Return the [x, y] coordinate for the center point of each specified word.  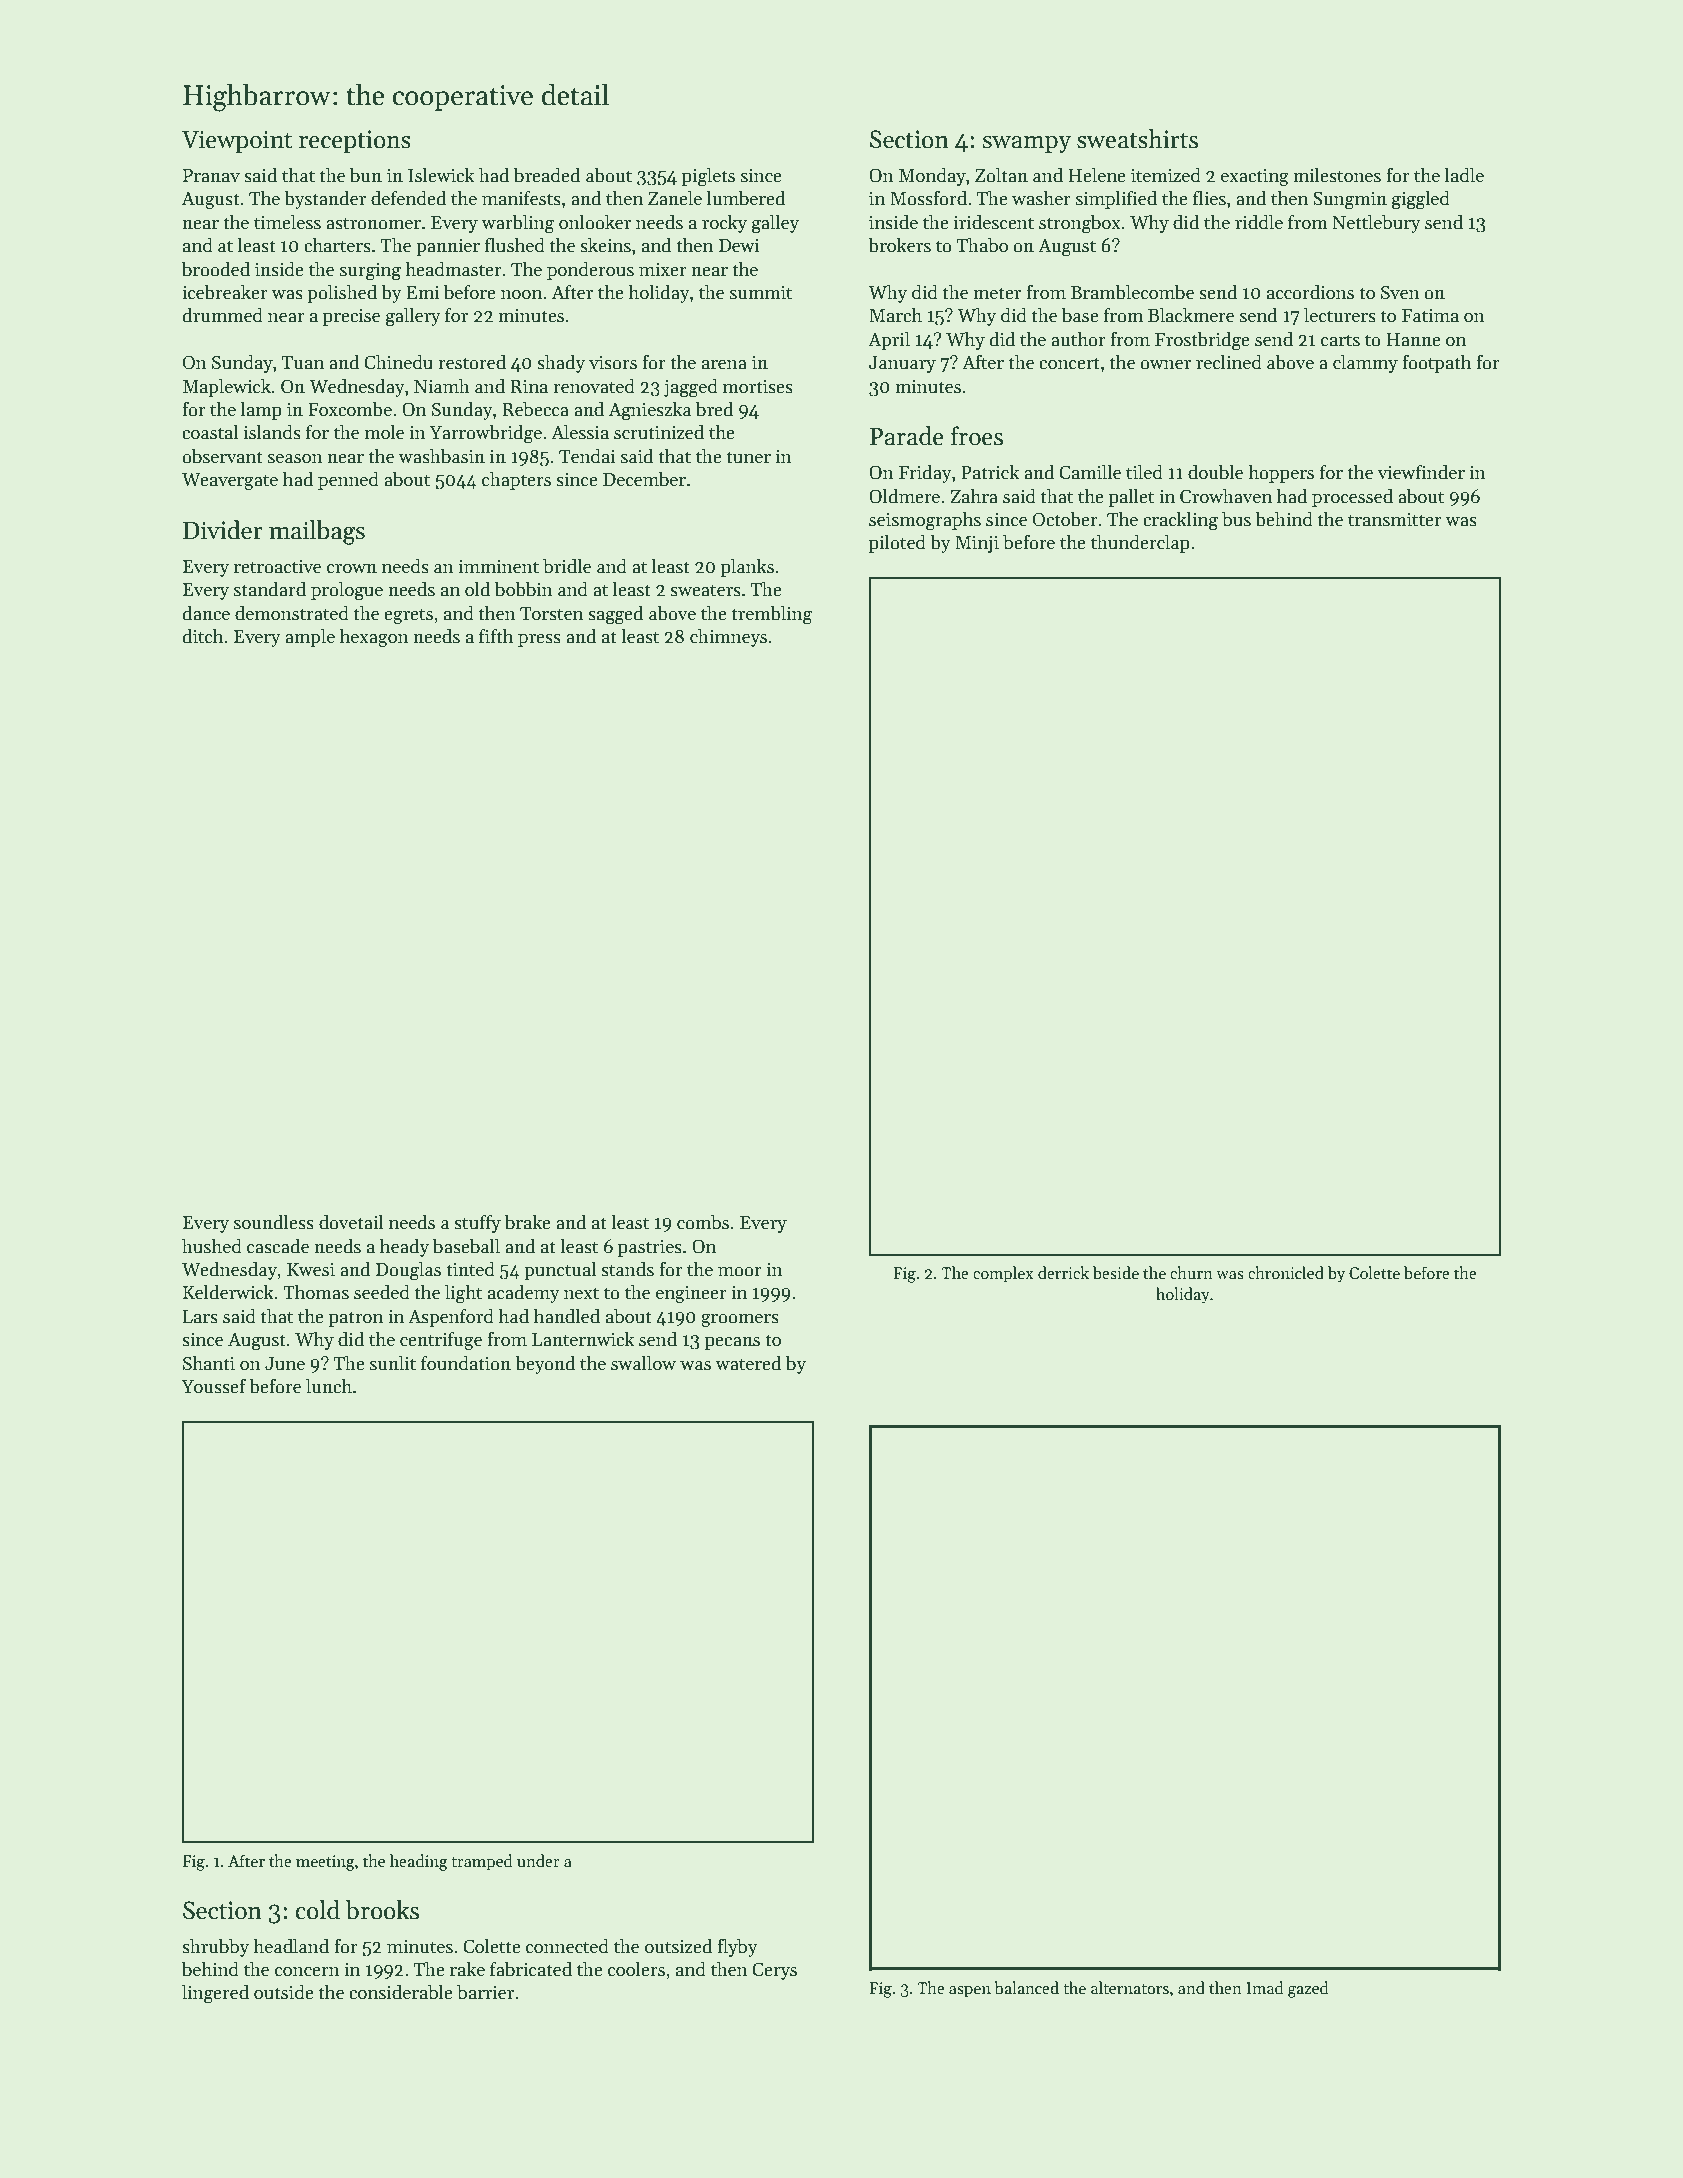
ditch [202, 636]
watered [748, 1363]
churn [1191, 1272]
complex [1003, 1274]
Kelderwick [228, 1292]
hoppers [1281, 473]
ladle [1464, 175]
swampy [1026, 144]
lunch [329, 1386]
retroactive [277, 567]
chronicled [1286, 1272]
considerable [401, 1992]
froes [977, 436]
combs [703, 1222]
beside [1116, 1273]
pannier [448, 247]
